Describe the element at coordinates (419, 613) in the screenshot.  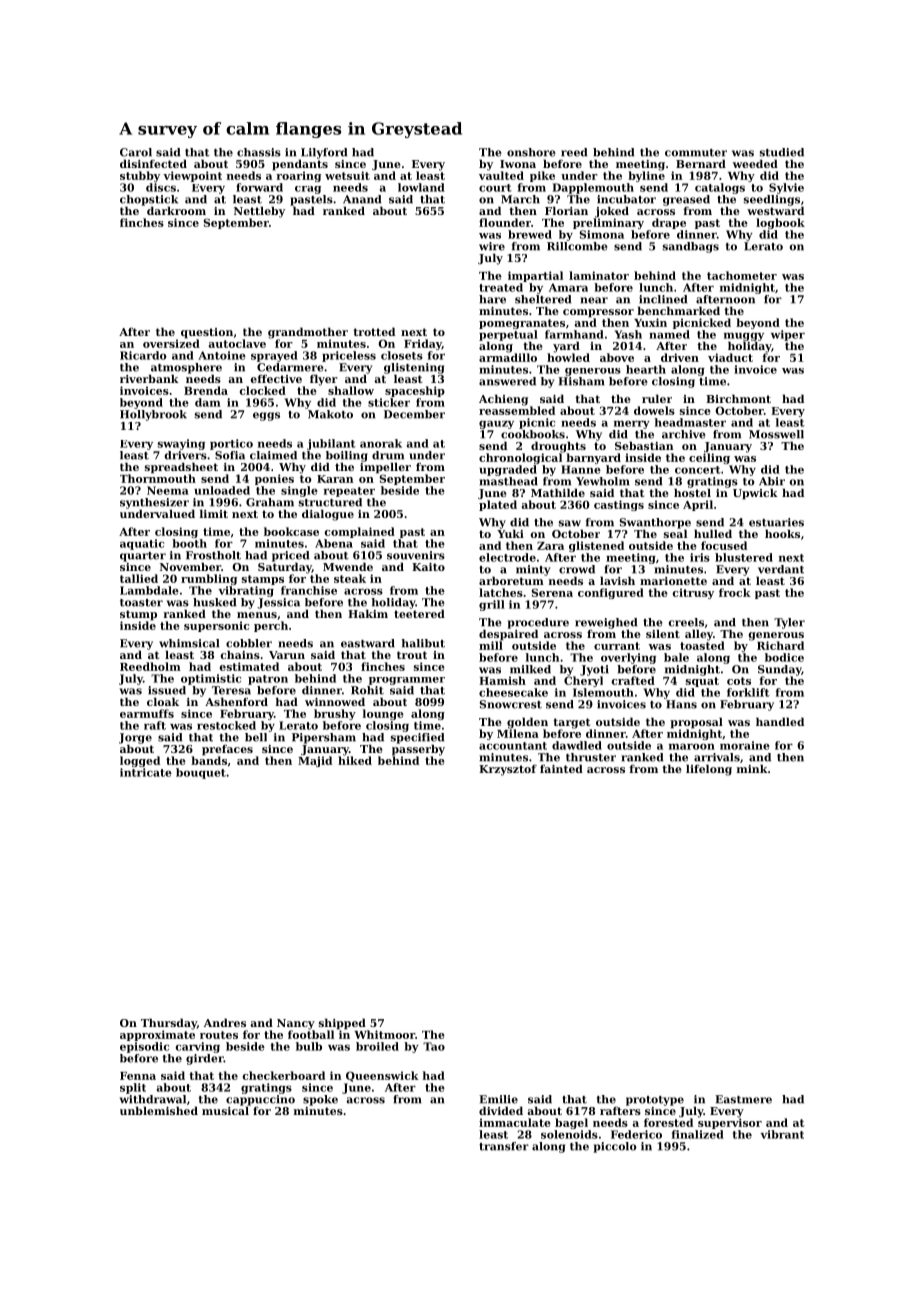
I see `teetered` at that location.
